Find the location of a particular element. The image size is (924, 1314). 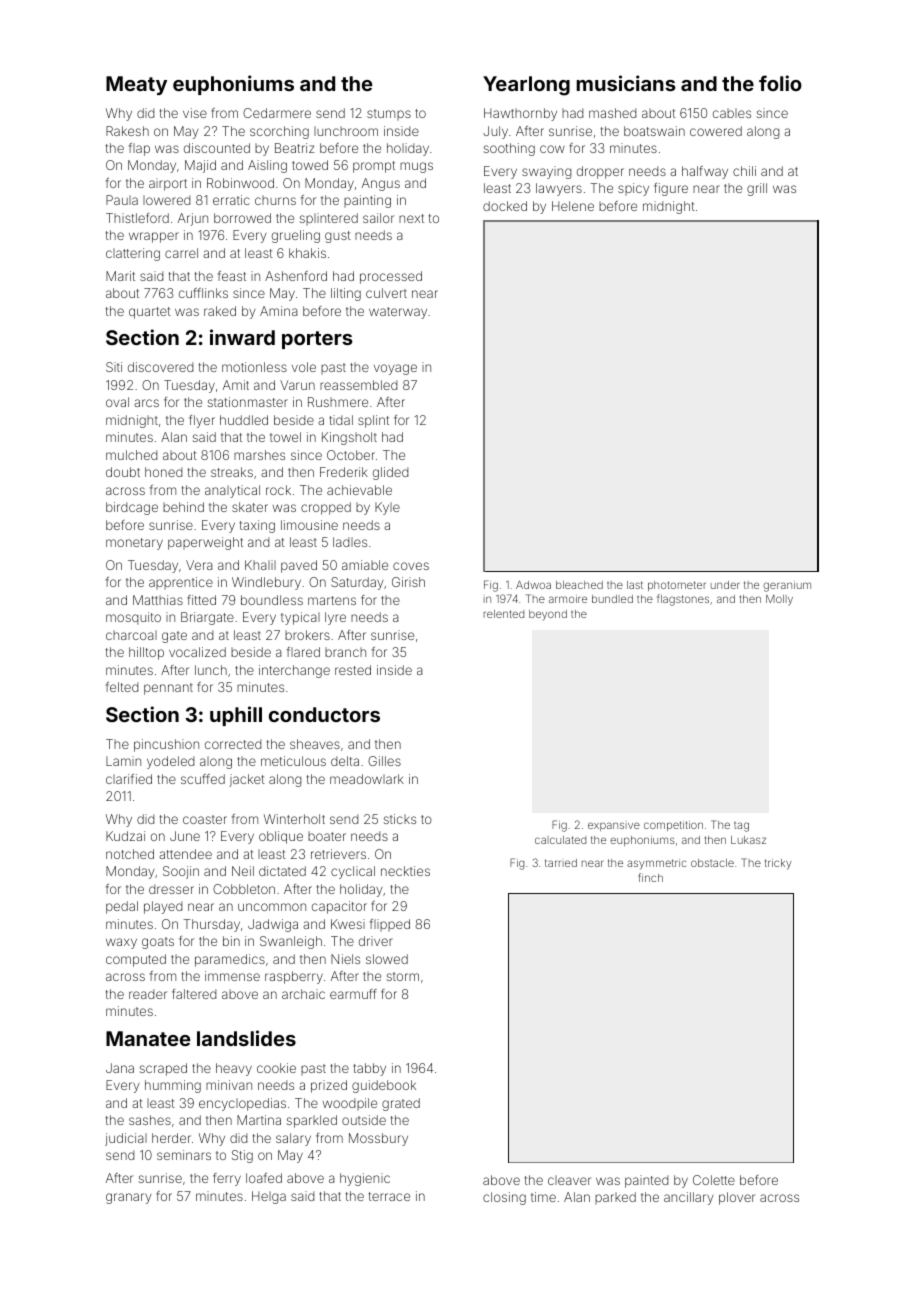

folio is located at coordinates (780, 83).
